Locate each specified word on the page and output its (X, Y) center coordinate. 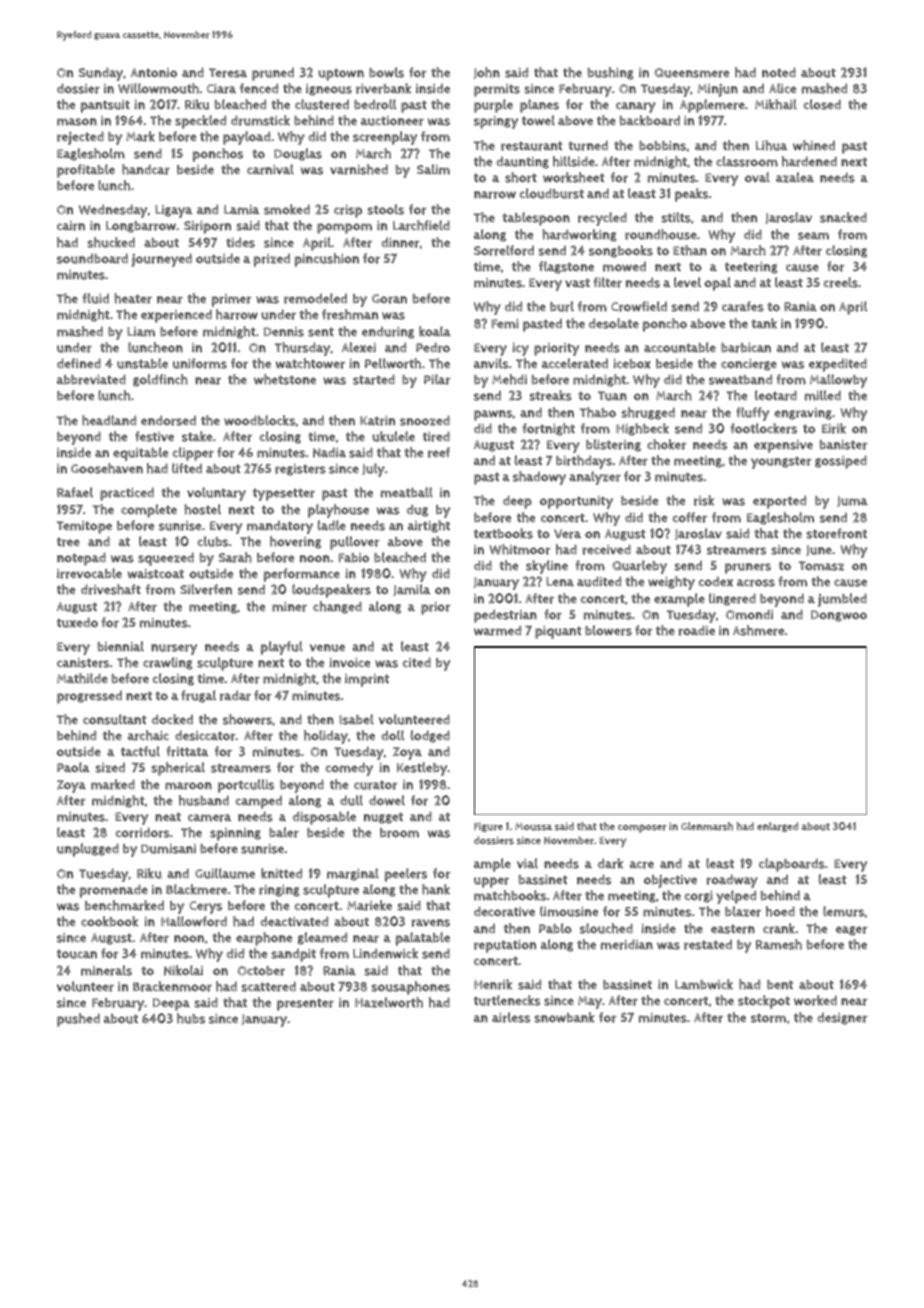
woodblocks (259, 420)
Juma (852, 501)
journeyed (161, 260)
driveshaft (111, 589)
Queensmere (692, 73)
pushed (78, 1020)
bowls (386, 72)
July (373, 470)
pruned (273, 74)
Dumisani (168, 849)
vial (527, 863)
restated (708, 945)
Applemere (712, 106)
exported (779, 502)
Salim (433, 169)
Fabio (353, 558)
